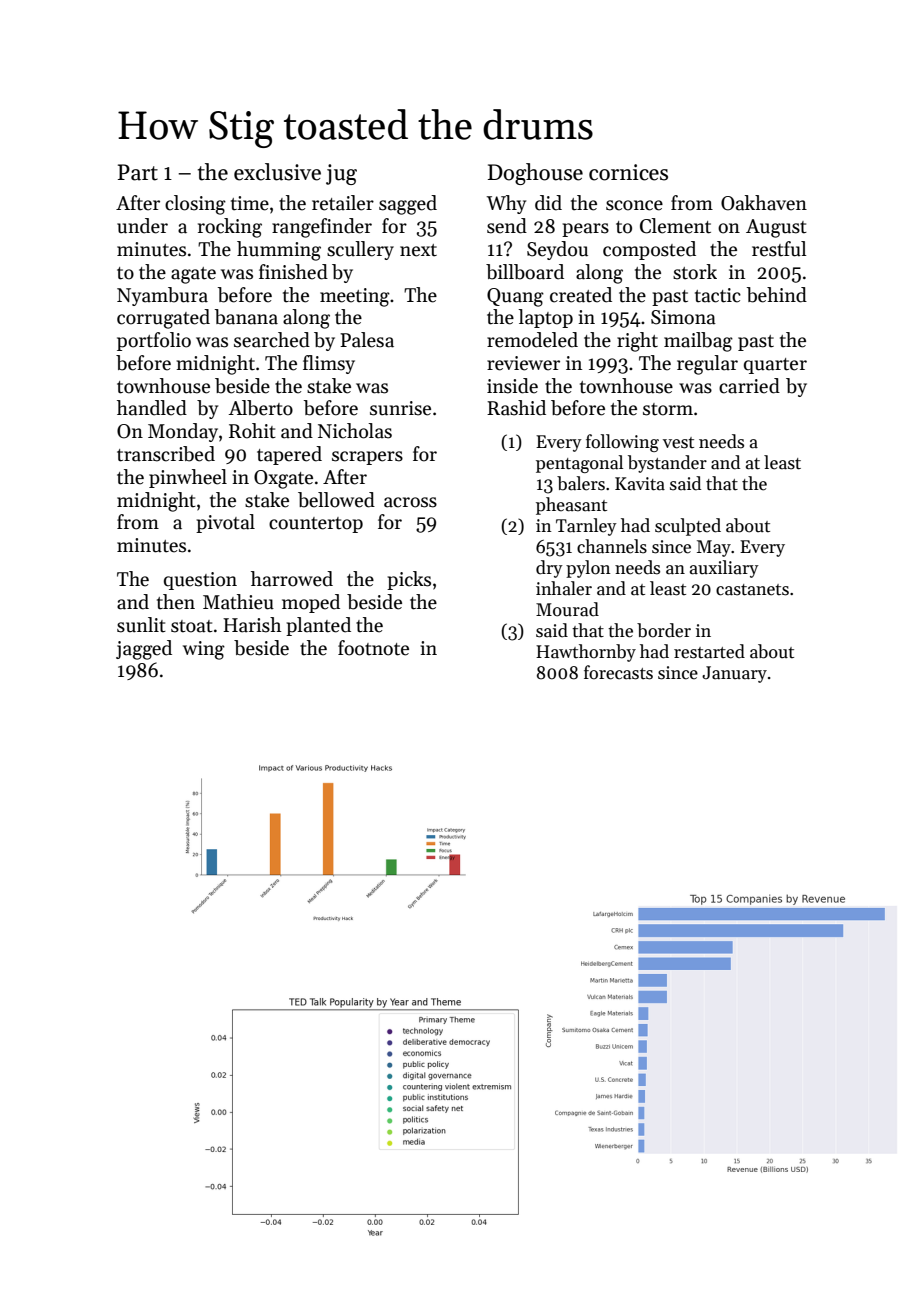 This screenshot has height=1314, width=924. Describe the element at coordinates (195, 205) in the screenshot. I see `closing` at that location.
